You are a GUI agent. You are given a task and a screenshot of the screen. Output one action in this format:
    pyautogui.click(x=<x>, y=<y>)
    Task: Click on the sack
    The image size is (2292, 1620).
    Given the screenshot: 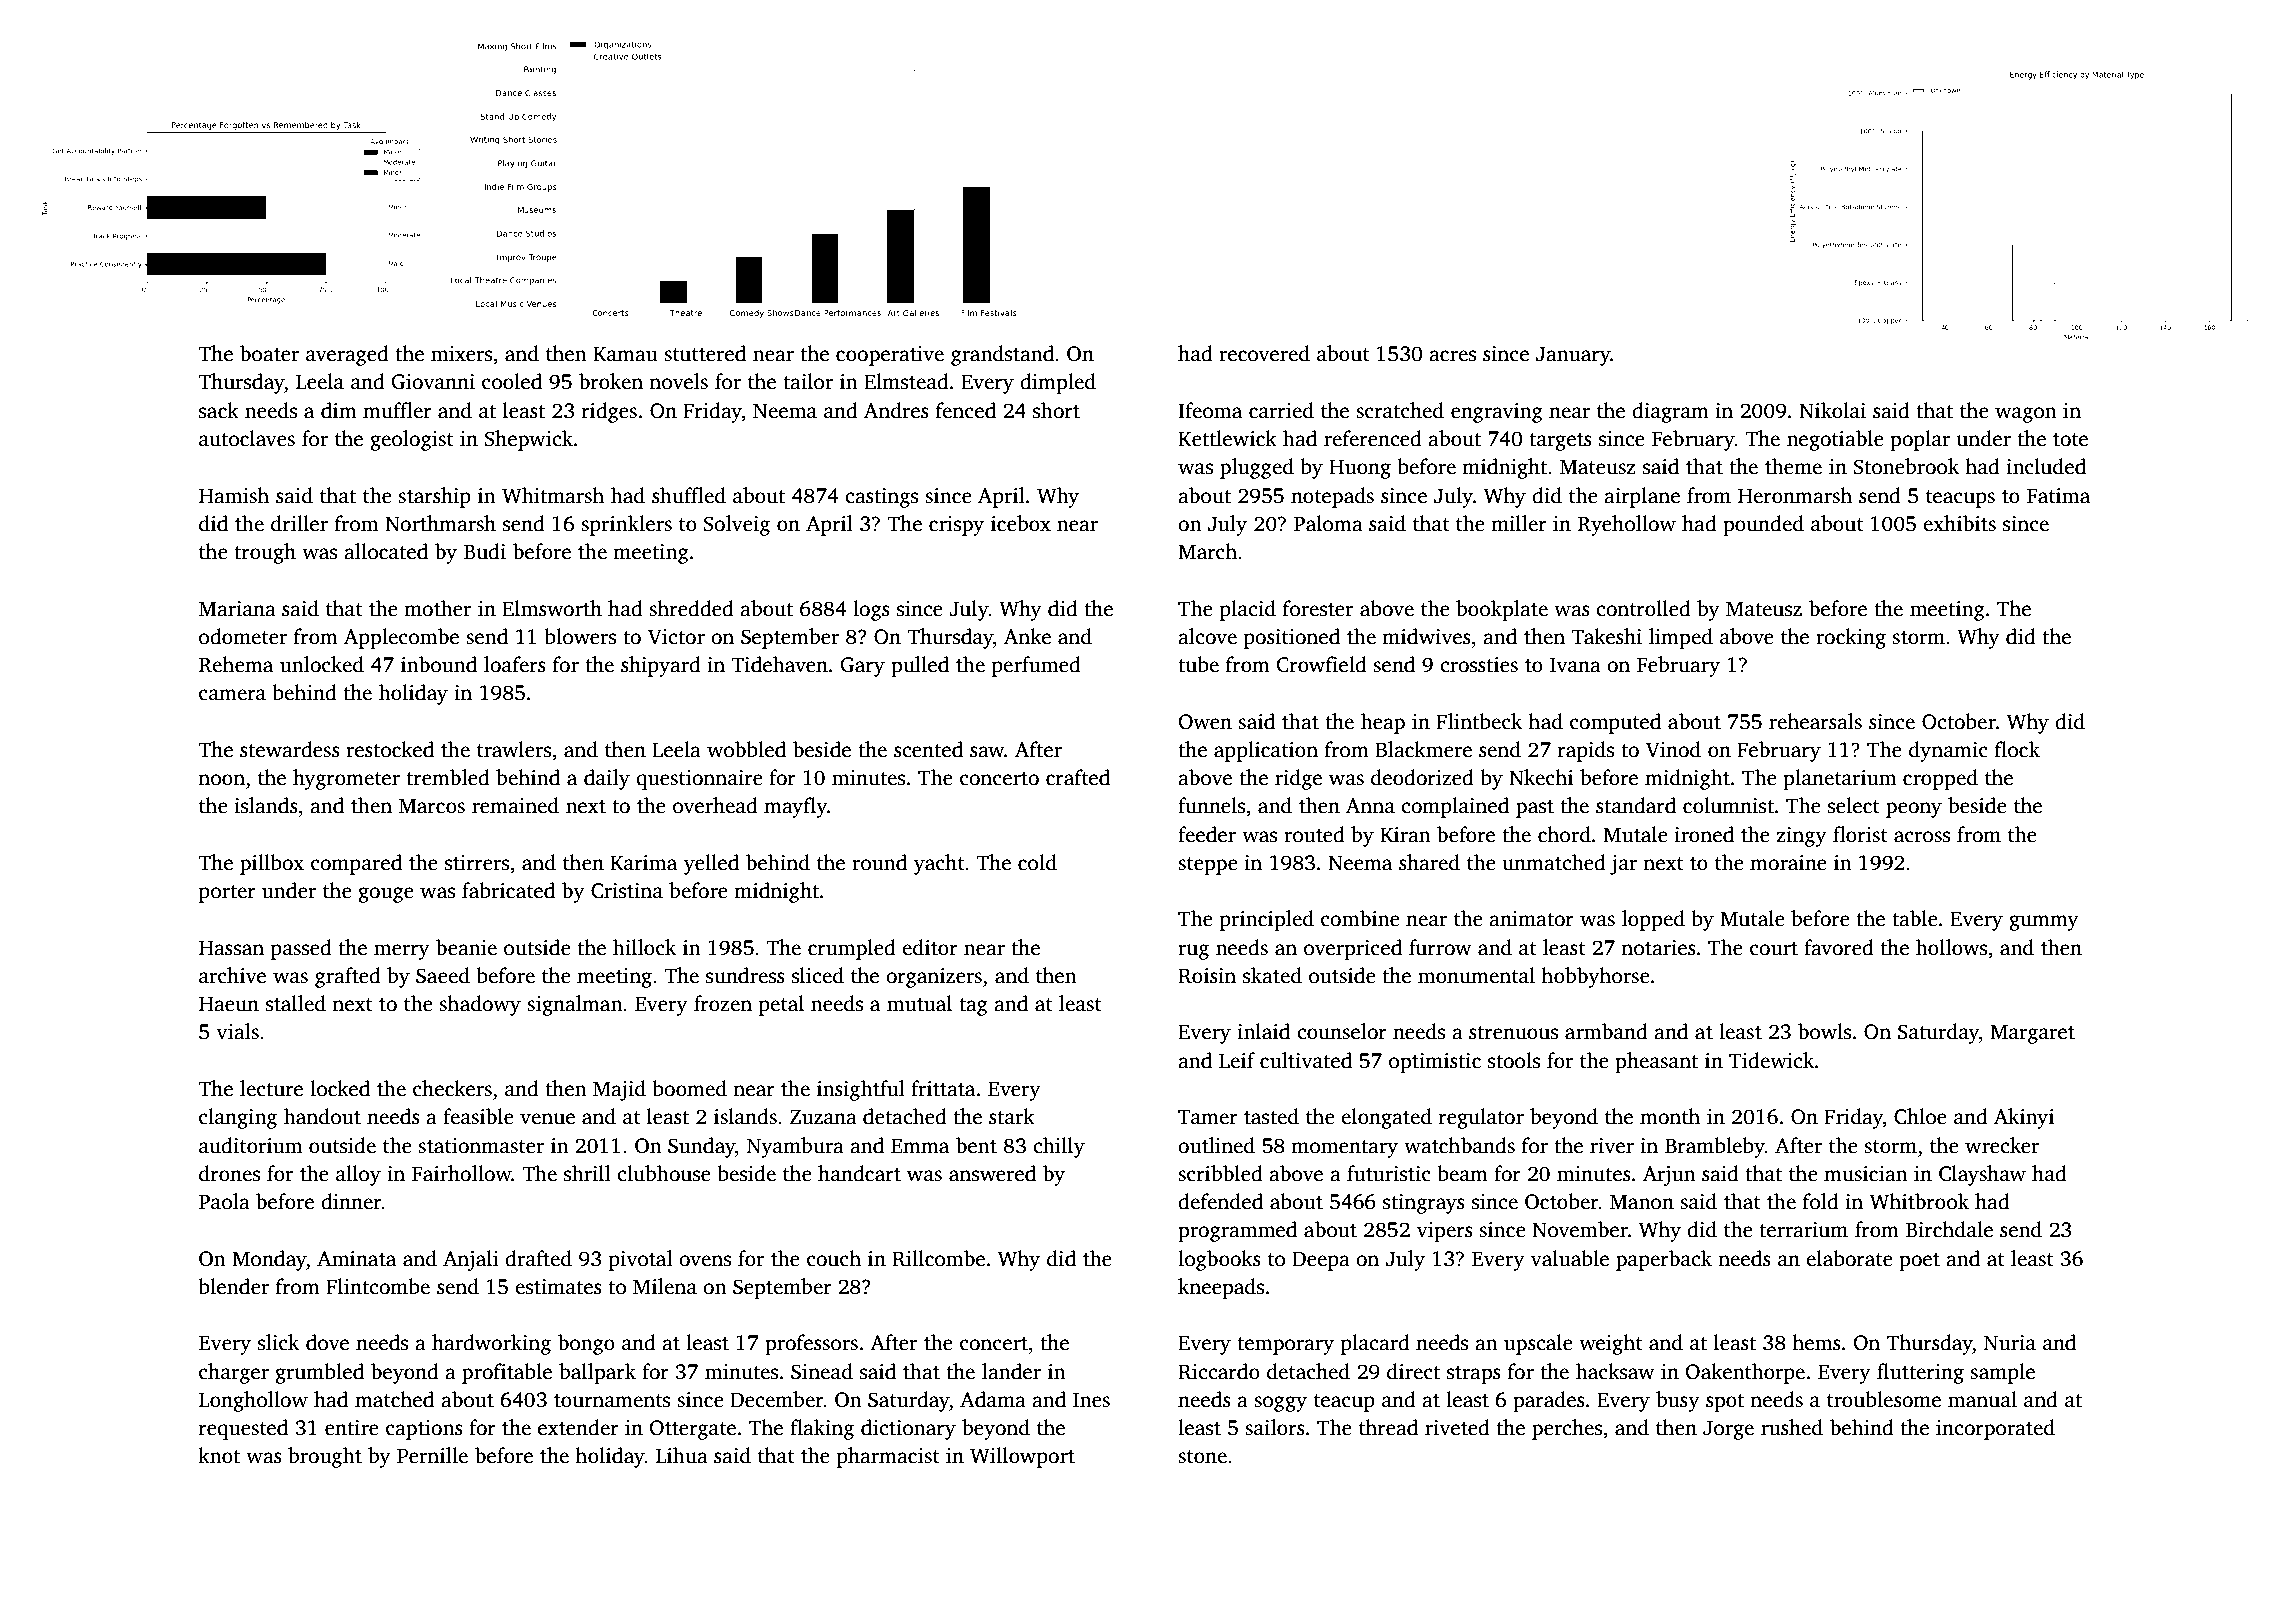 What is the action you would take?
    pyautogui.click(x=219, y=410)
